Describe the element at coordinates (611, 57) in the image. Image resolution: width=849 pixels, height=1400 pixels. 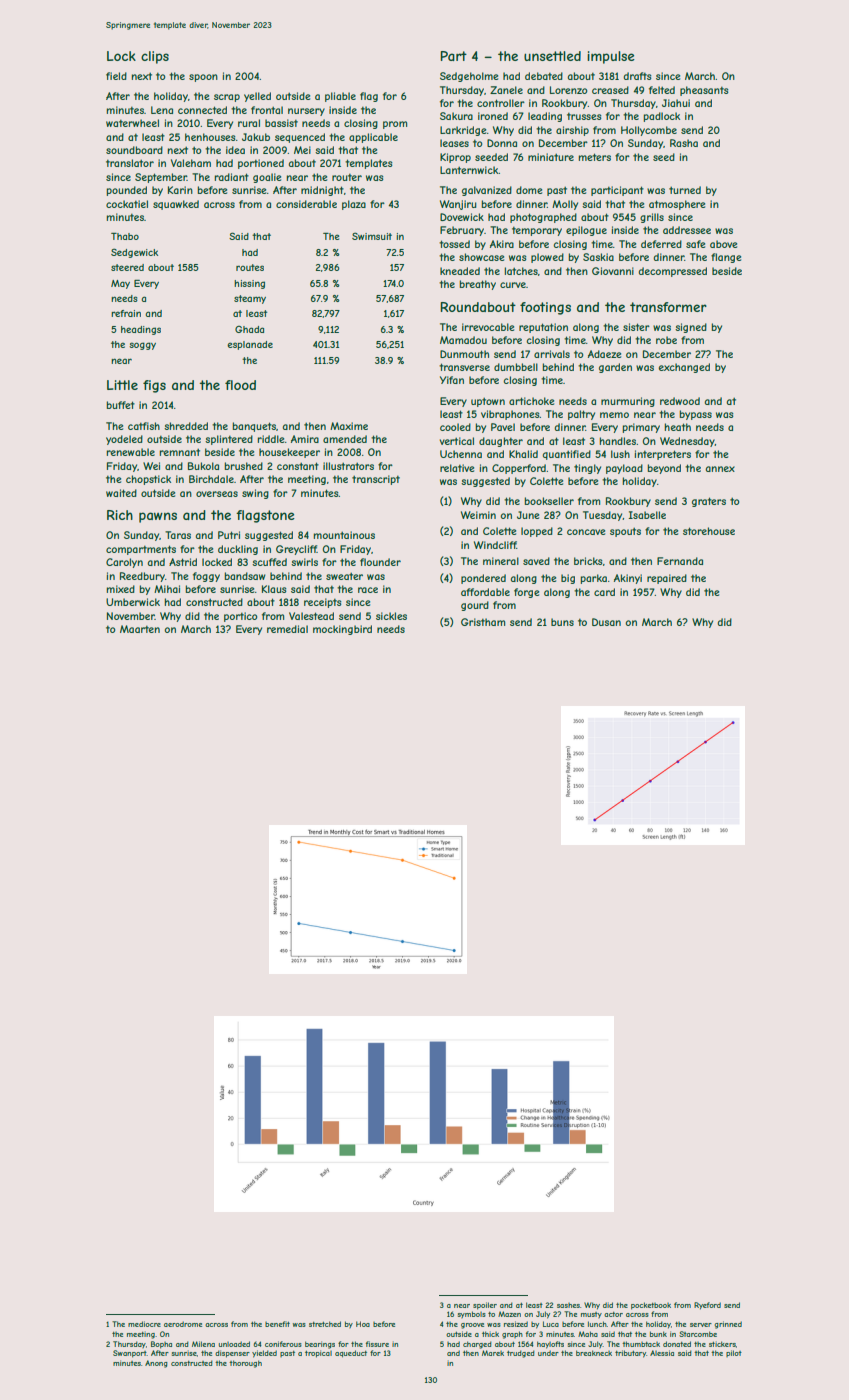
I see `impulse` at that location.
